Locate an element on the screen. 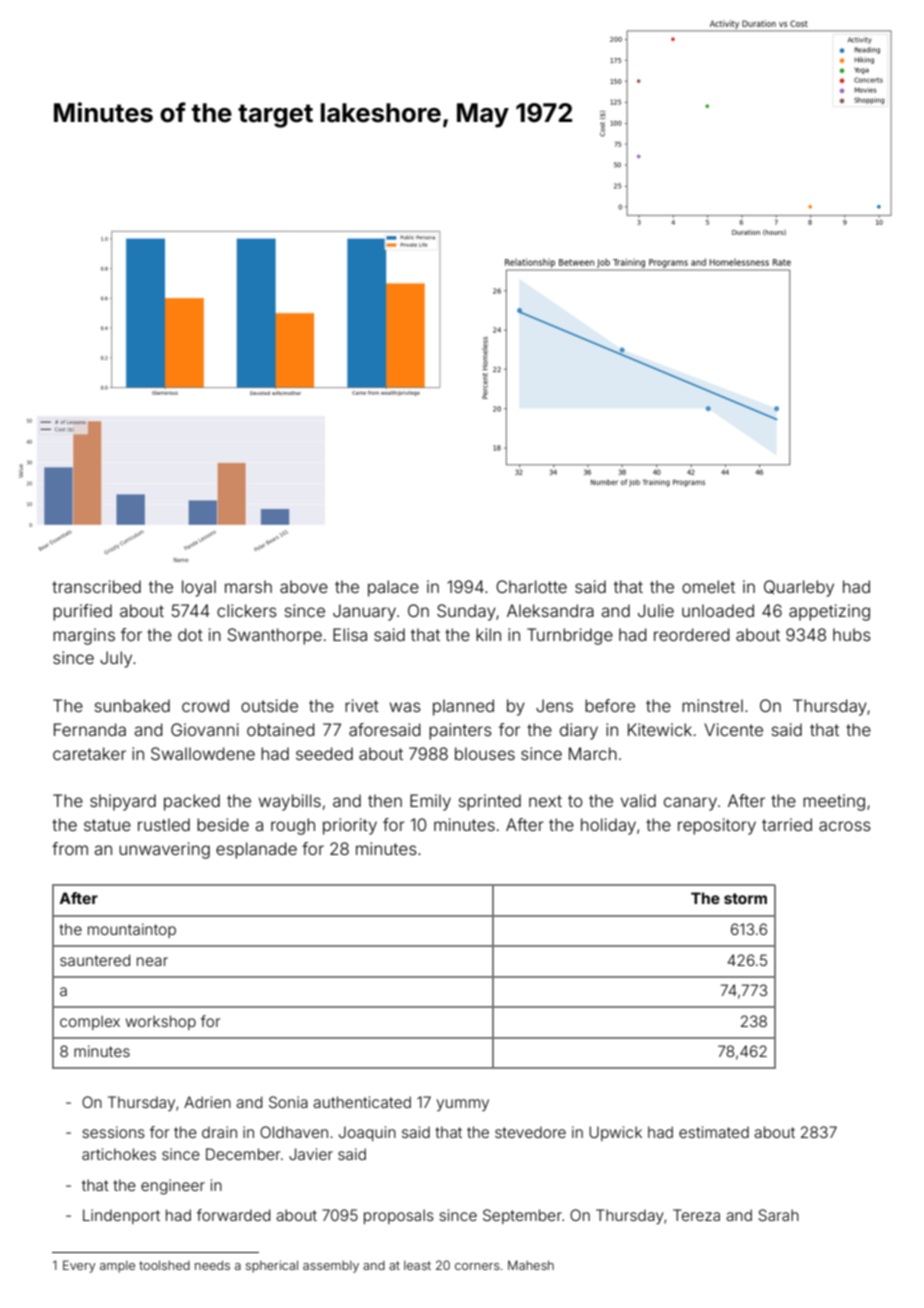 Image resolution: width=924 pixels, height=1308 pixels. planned is located at coordinates (463, 707).
